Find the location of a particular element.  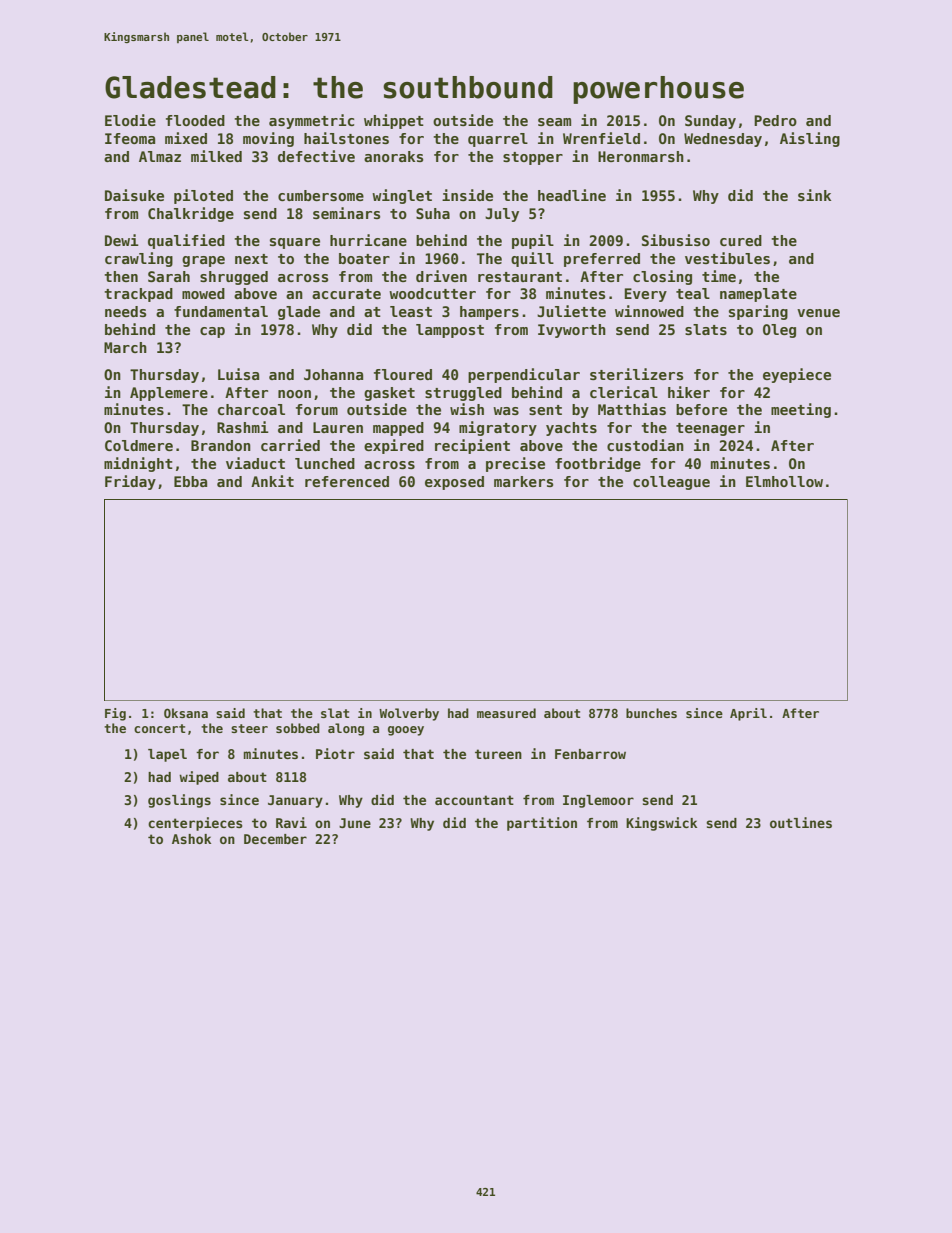

referenced is located at coordinates (347, 481).
